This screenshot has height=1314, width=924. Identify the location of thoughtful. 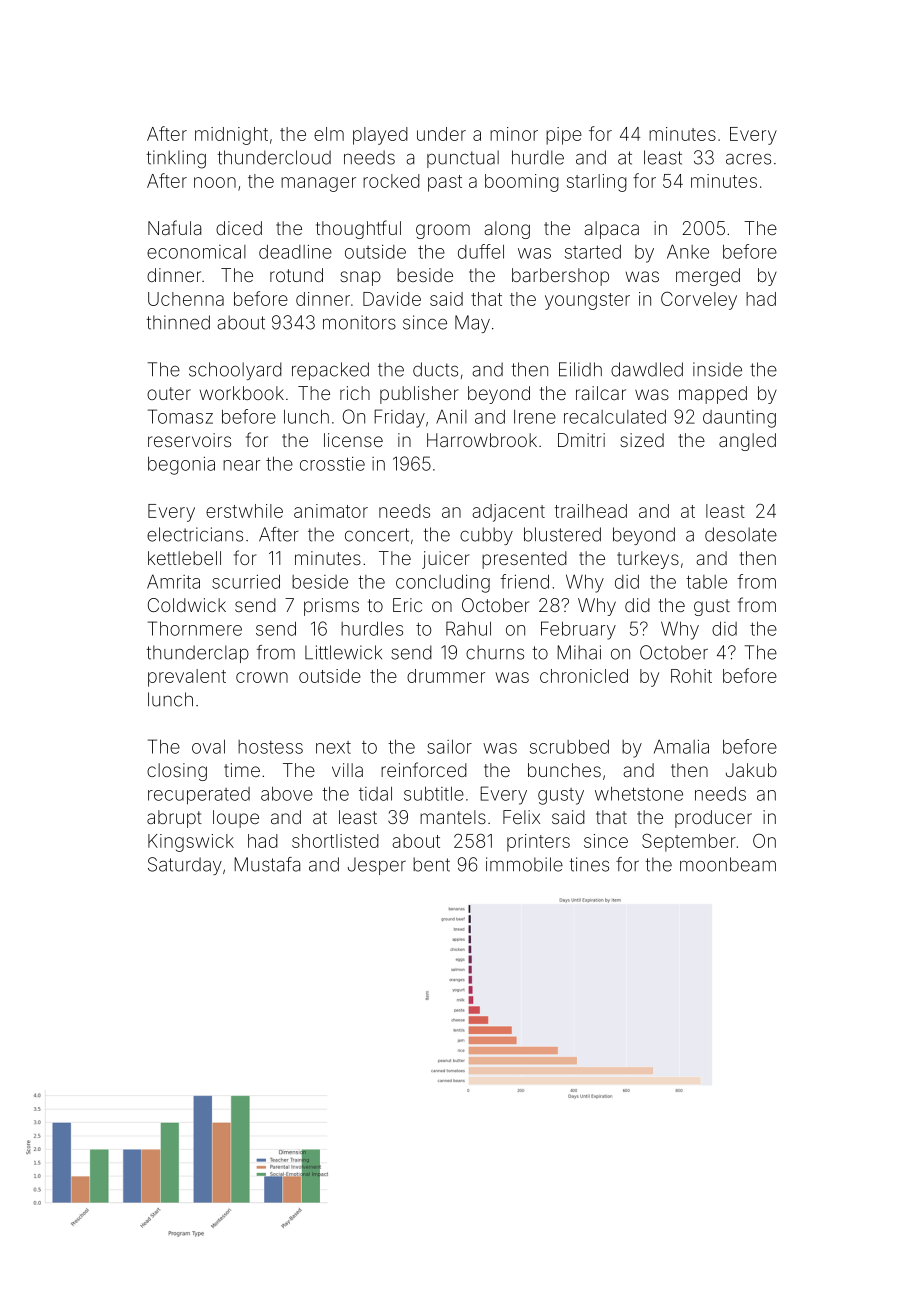
(358, 229).
